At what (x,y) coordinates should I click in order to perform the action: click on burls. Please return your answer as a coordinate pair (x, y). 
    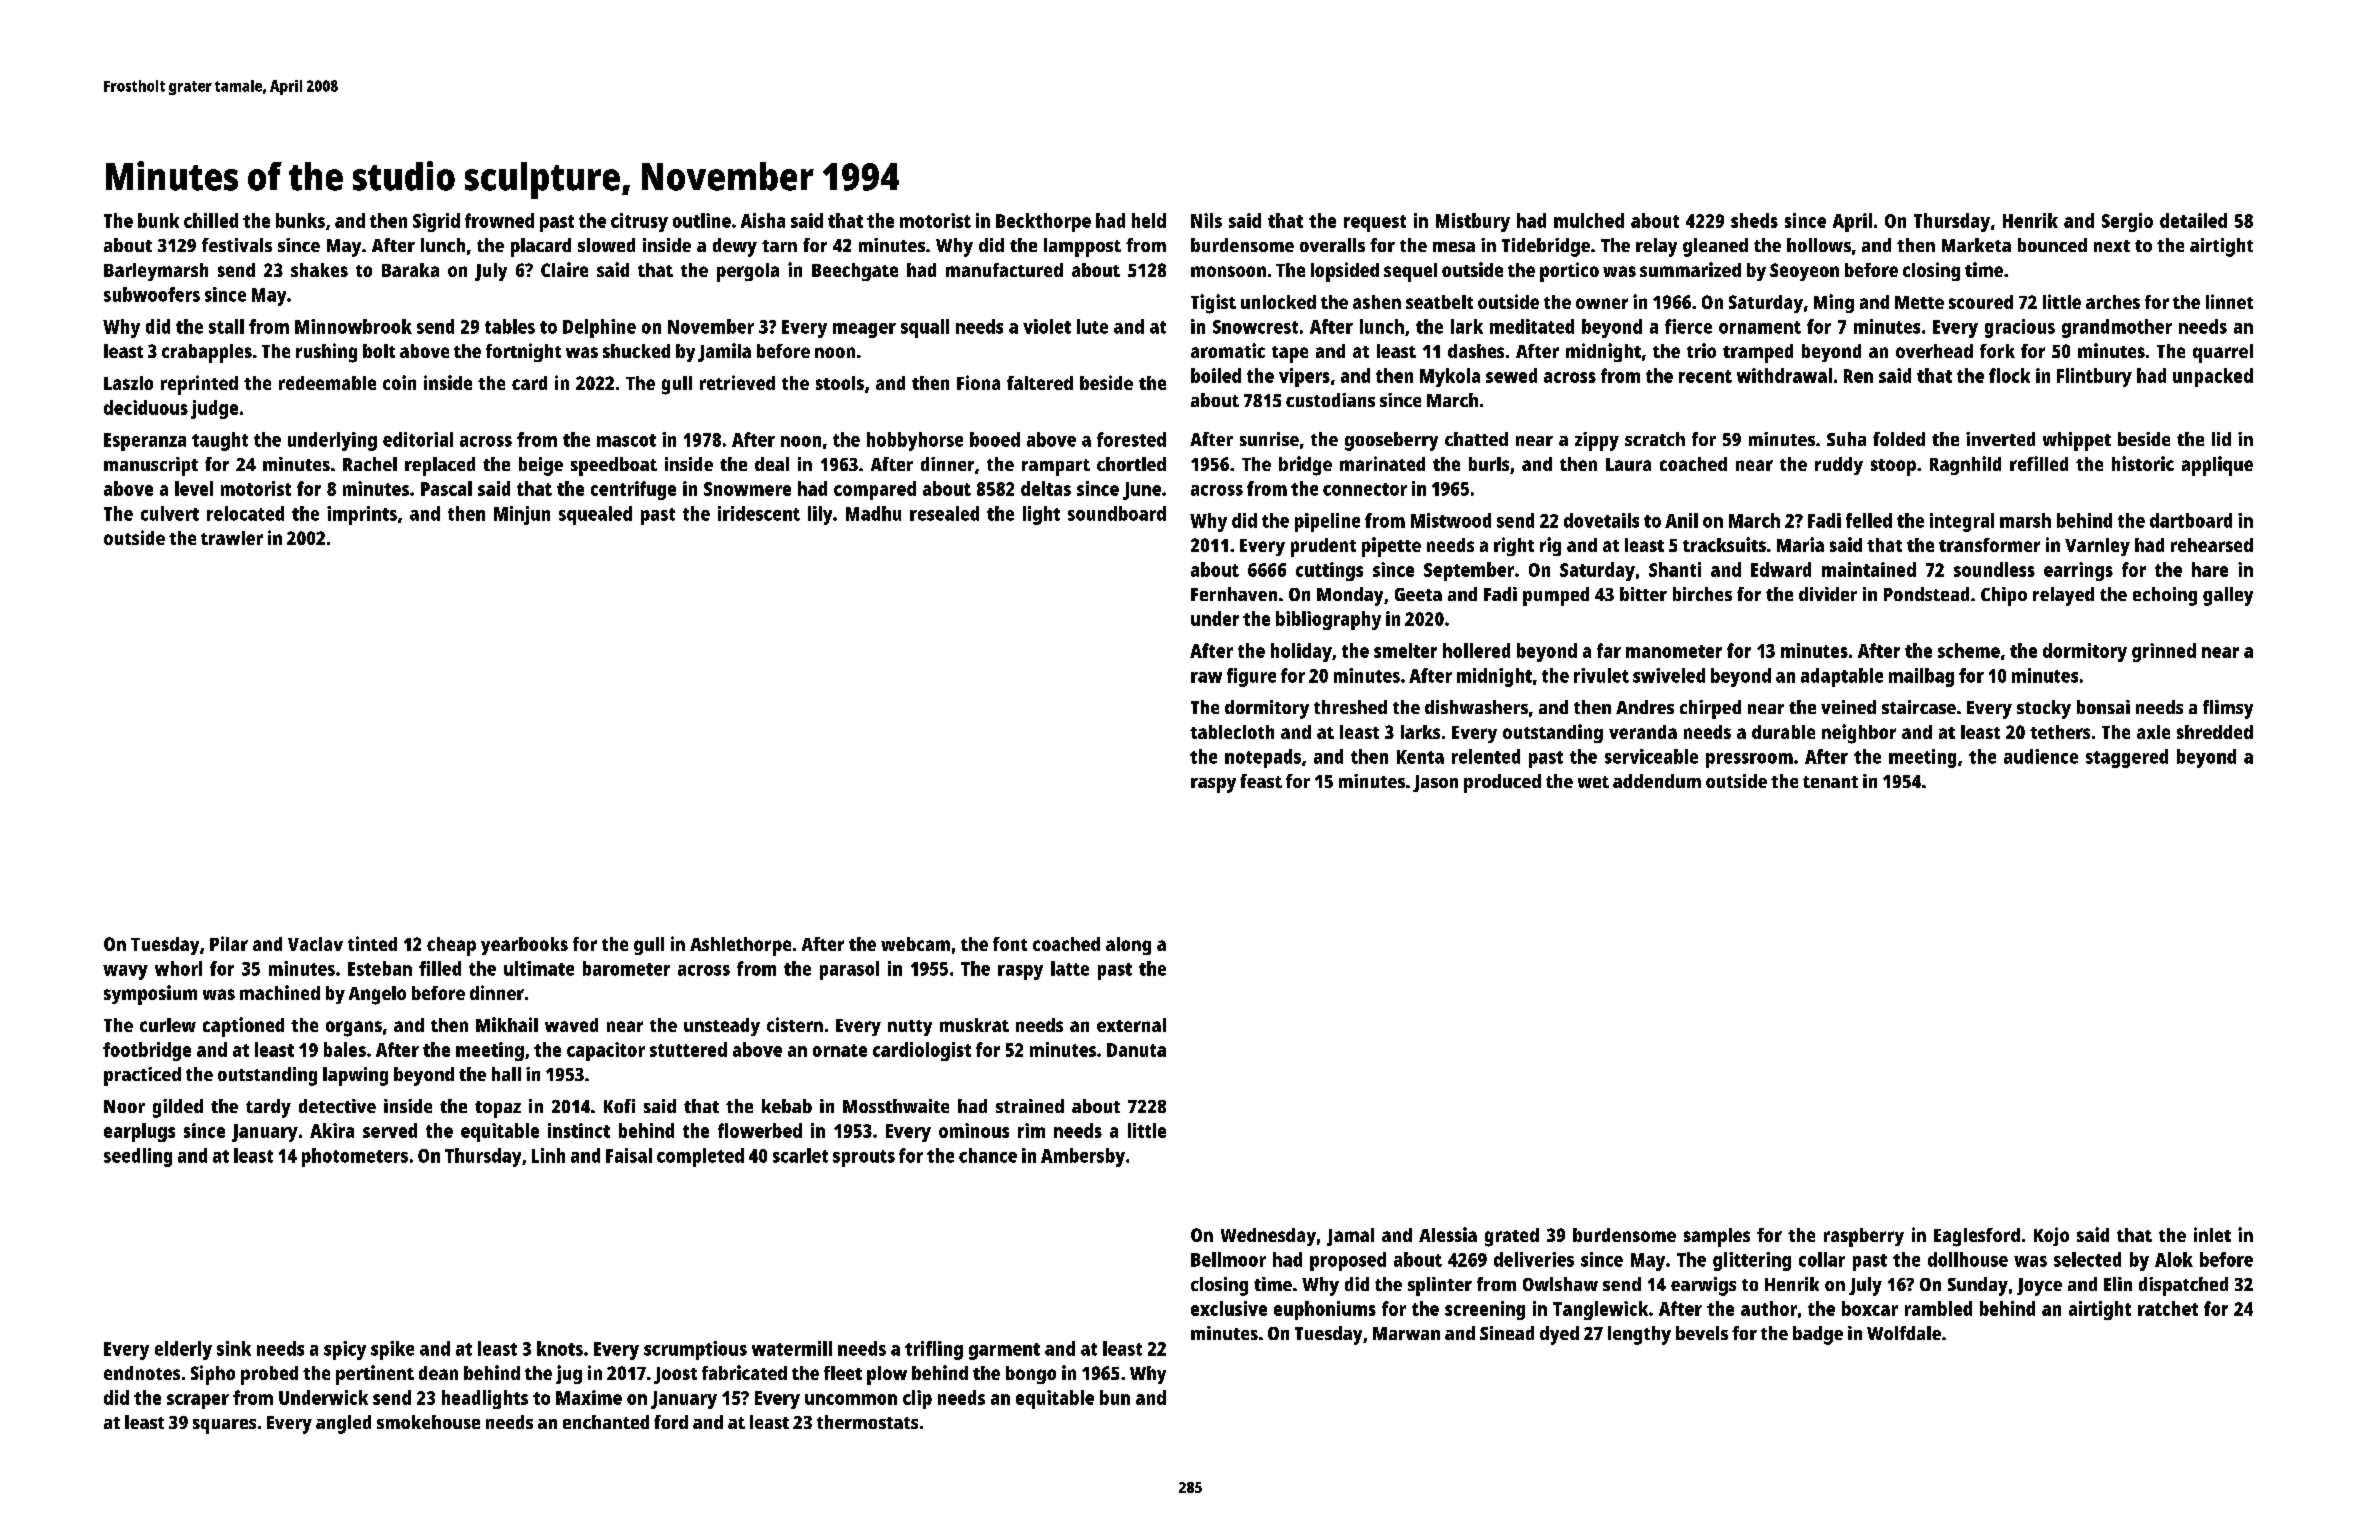
    Looking at the image, I should click on (1489, 464).
